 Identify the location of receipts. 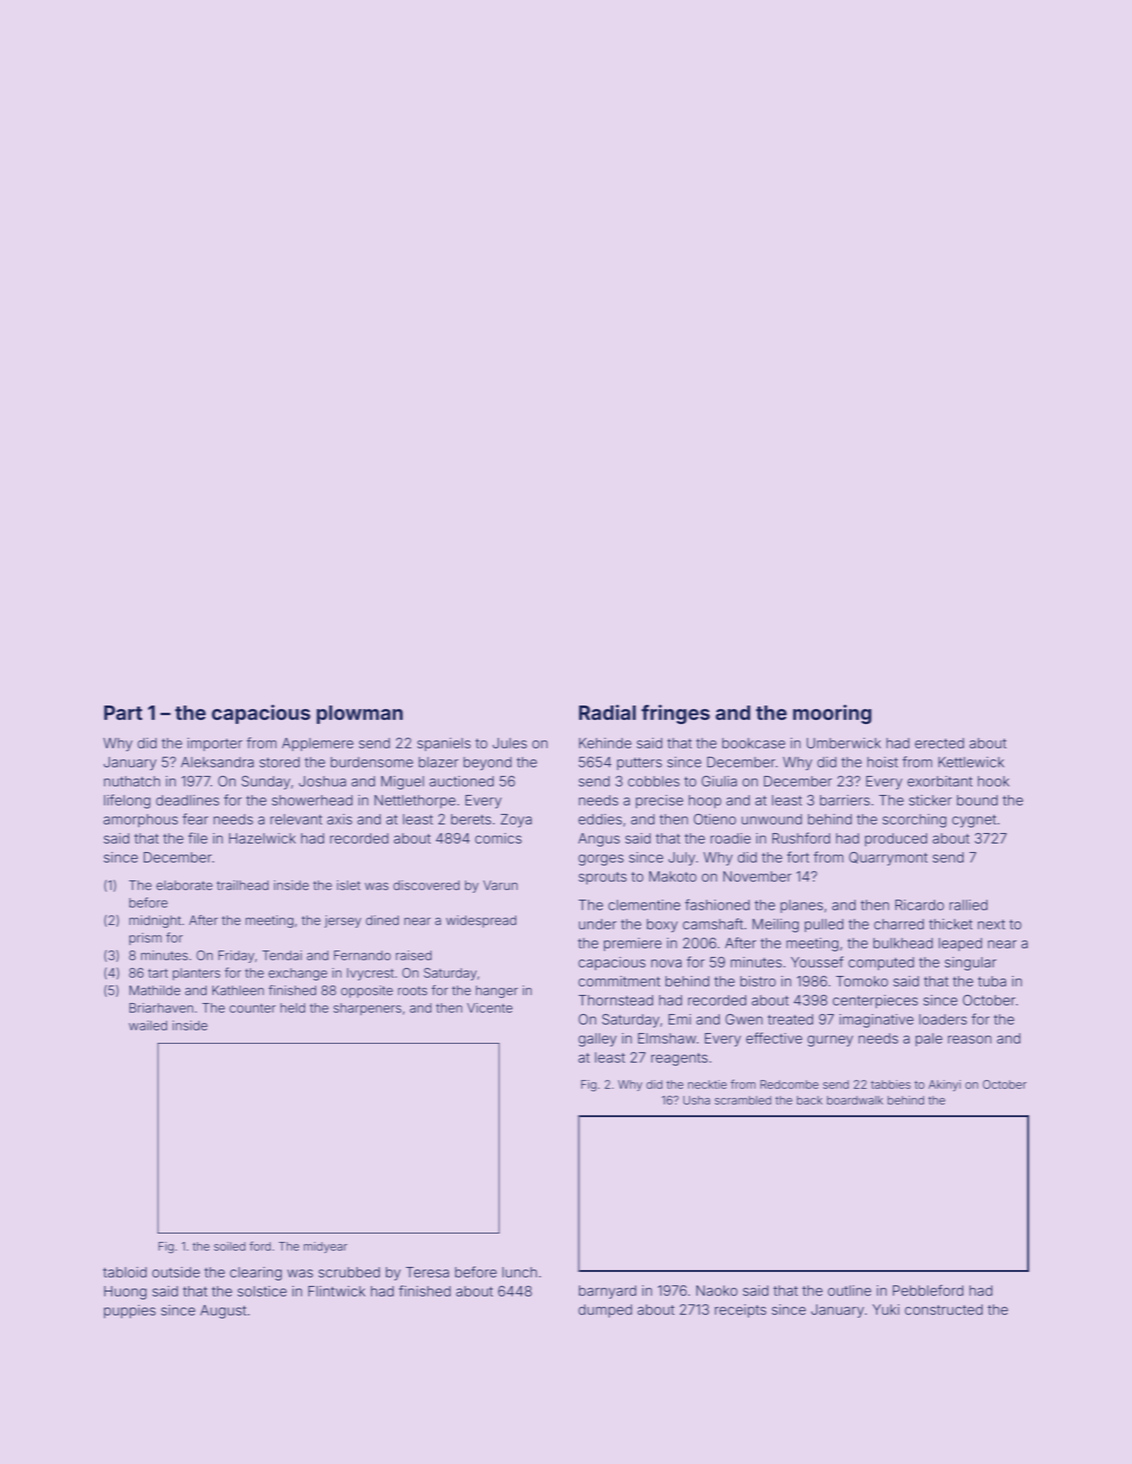
(740, 1311).
